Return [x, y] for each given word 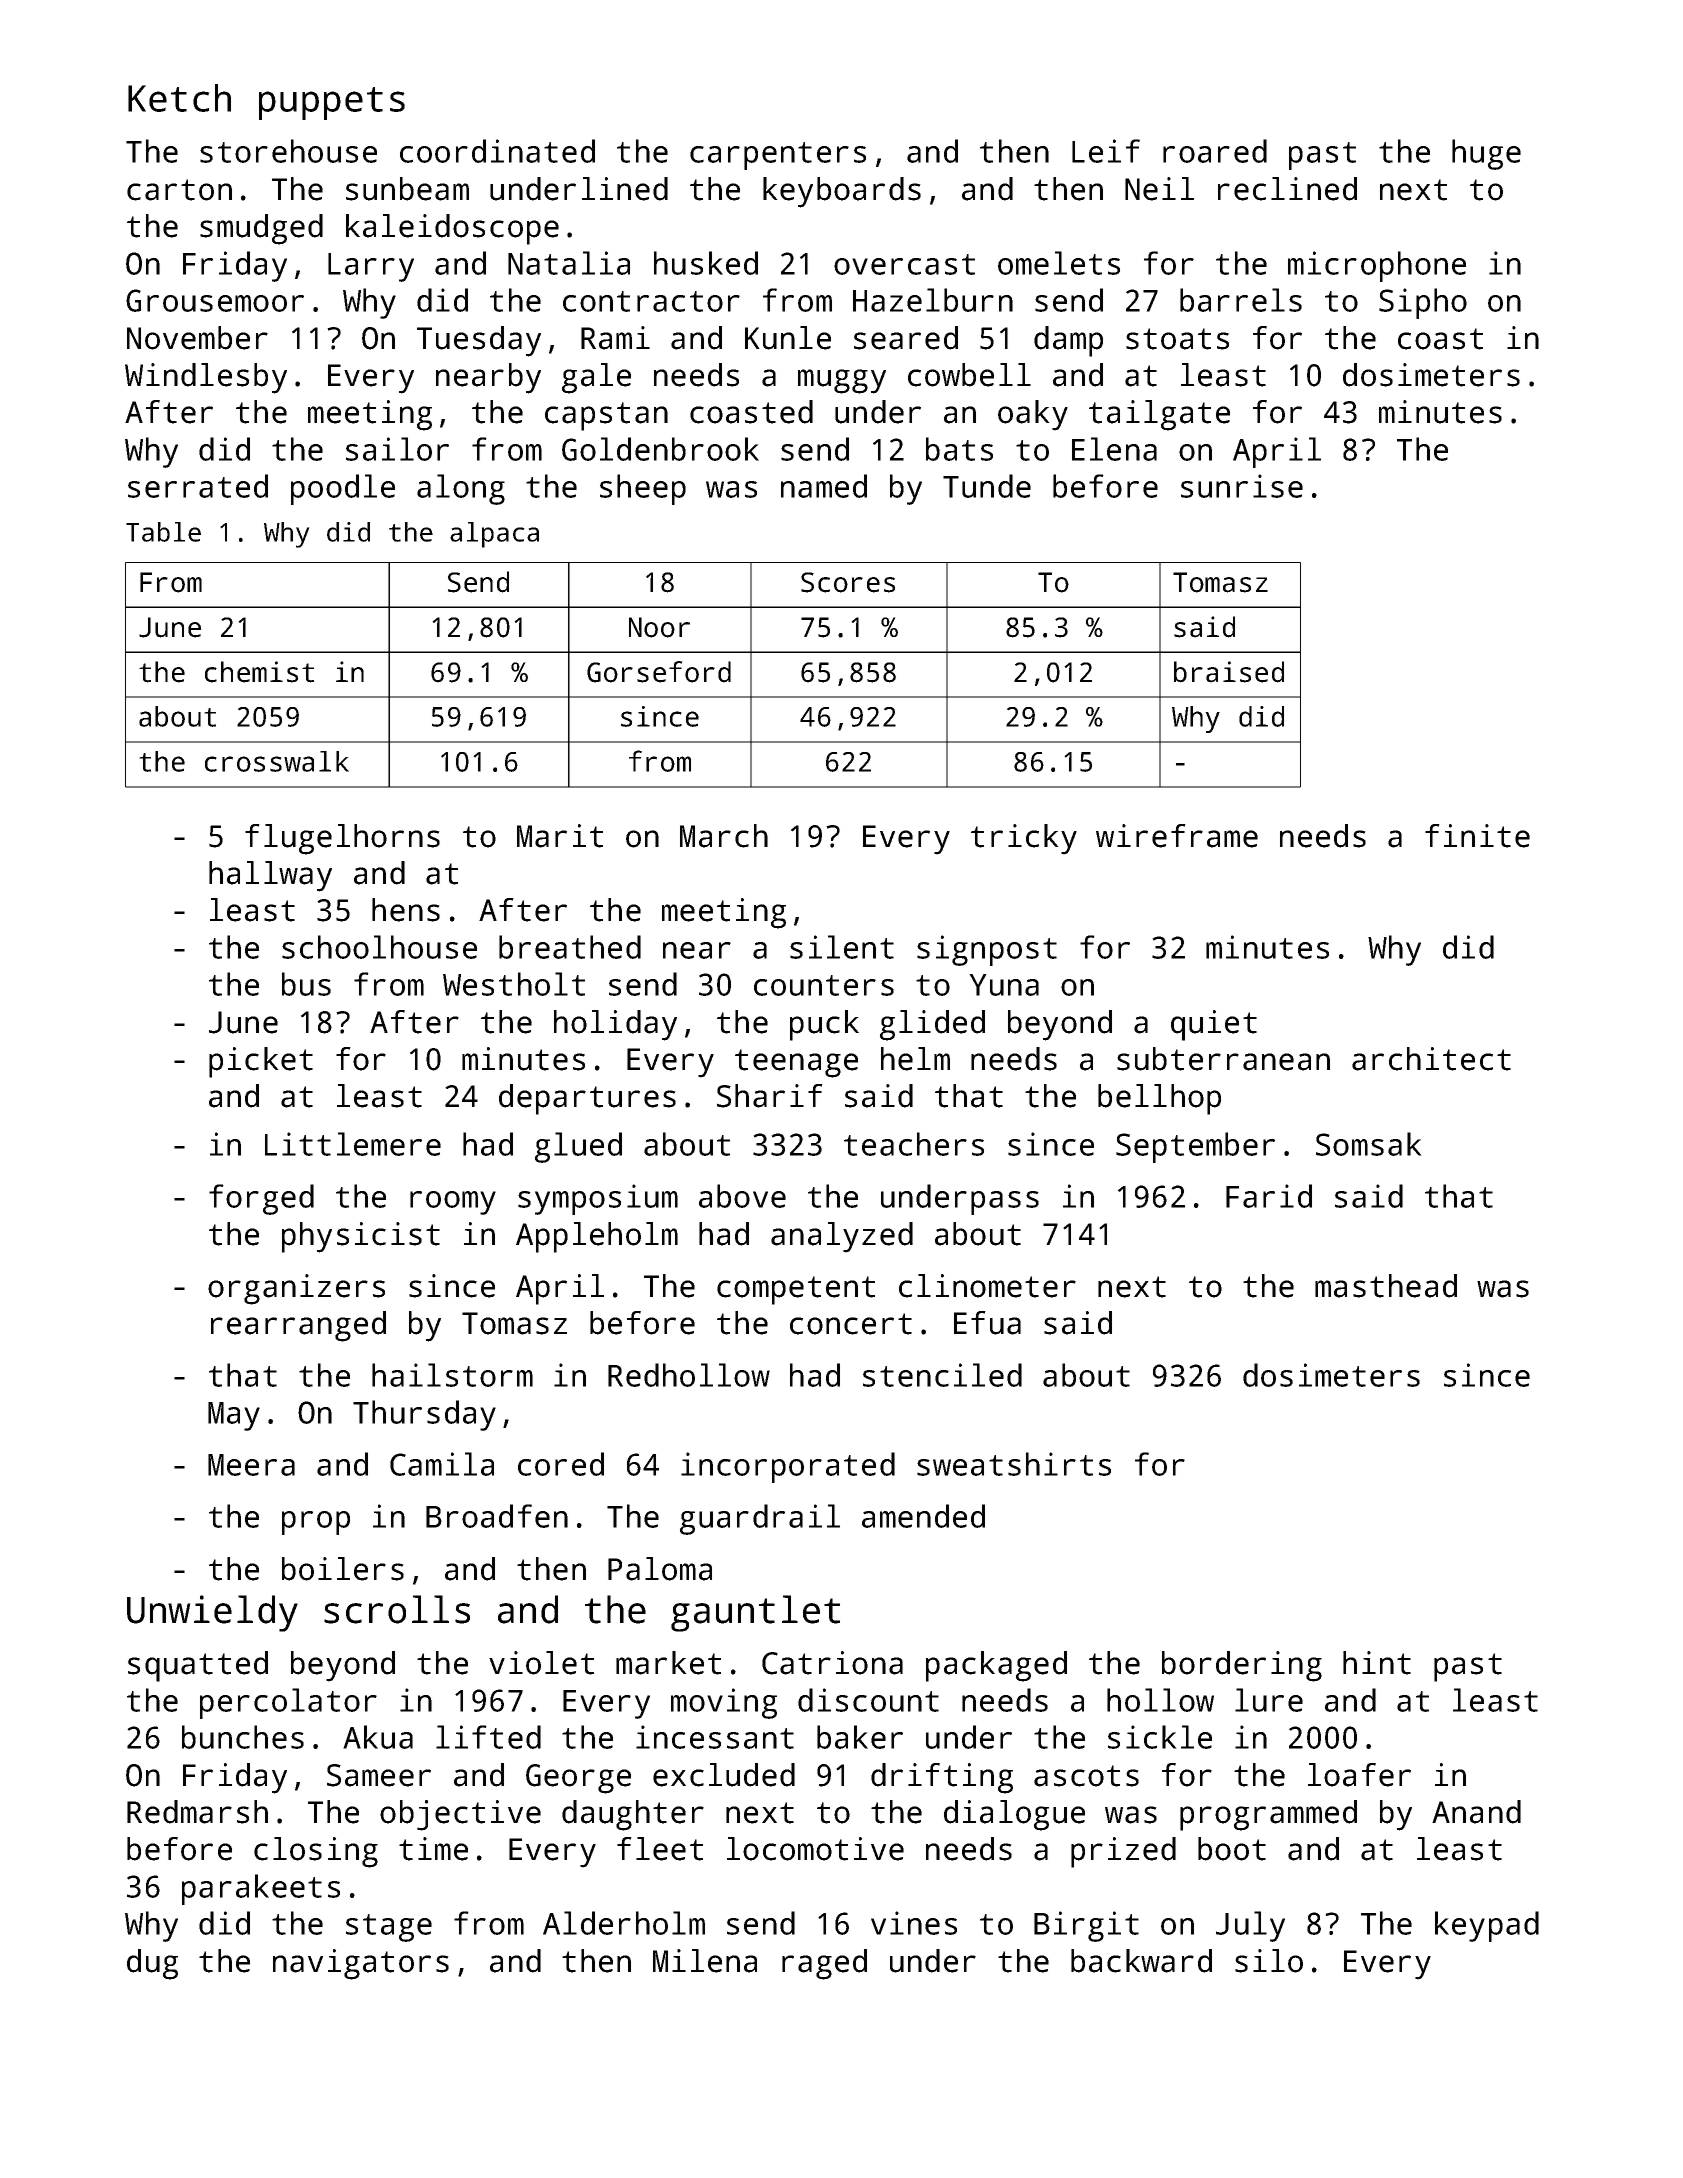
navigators [361, 1964]
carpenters [778, 156]
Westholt [514, 984]
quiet [1214, 1025]
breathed [570, 947]
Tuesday [479, 341]
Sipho [1423, 303]
